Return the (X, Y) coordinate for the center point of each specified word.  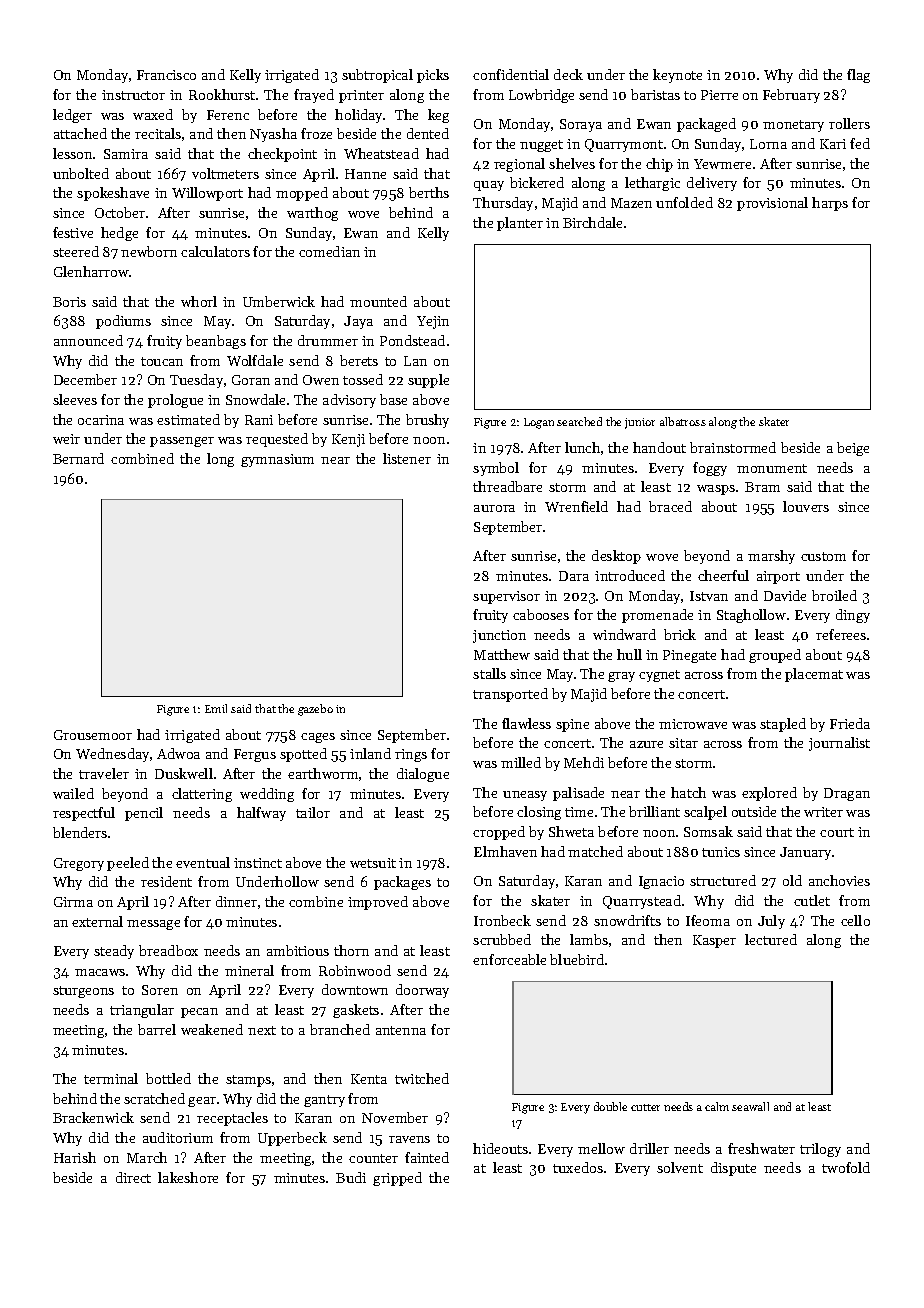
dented (428, 133)
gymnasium (277, 460)
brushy (427, 421)
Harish (75, 1157)
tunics (721, 852)
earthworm (323, 773)
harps (830, 204)
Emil (216, 708)
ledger (72, 116)
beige (853, 449)
